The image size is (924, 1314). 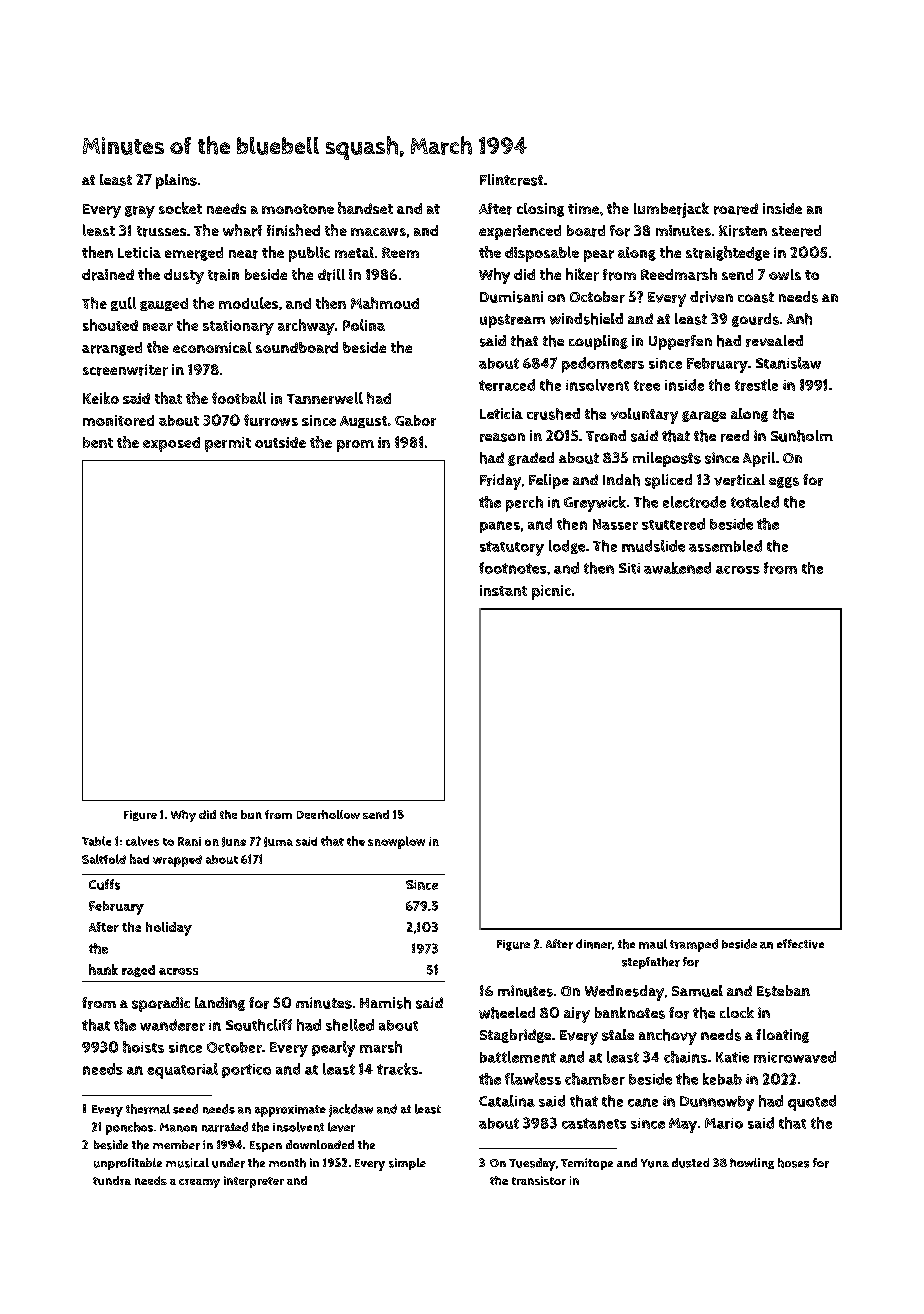 What do you see at coordinates (385, 303) in the screenshot?
I see `Mahmoud` at bounding box center [385, 303].
